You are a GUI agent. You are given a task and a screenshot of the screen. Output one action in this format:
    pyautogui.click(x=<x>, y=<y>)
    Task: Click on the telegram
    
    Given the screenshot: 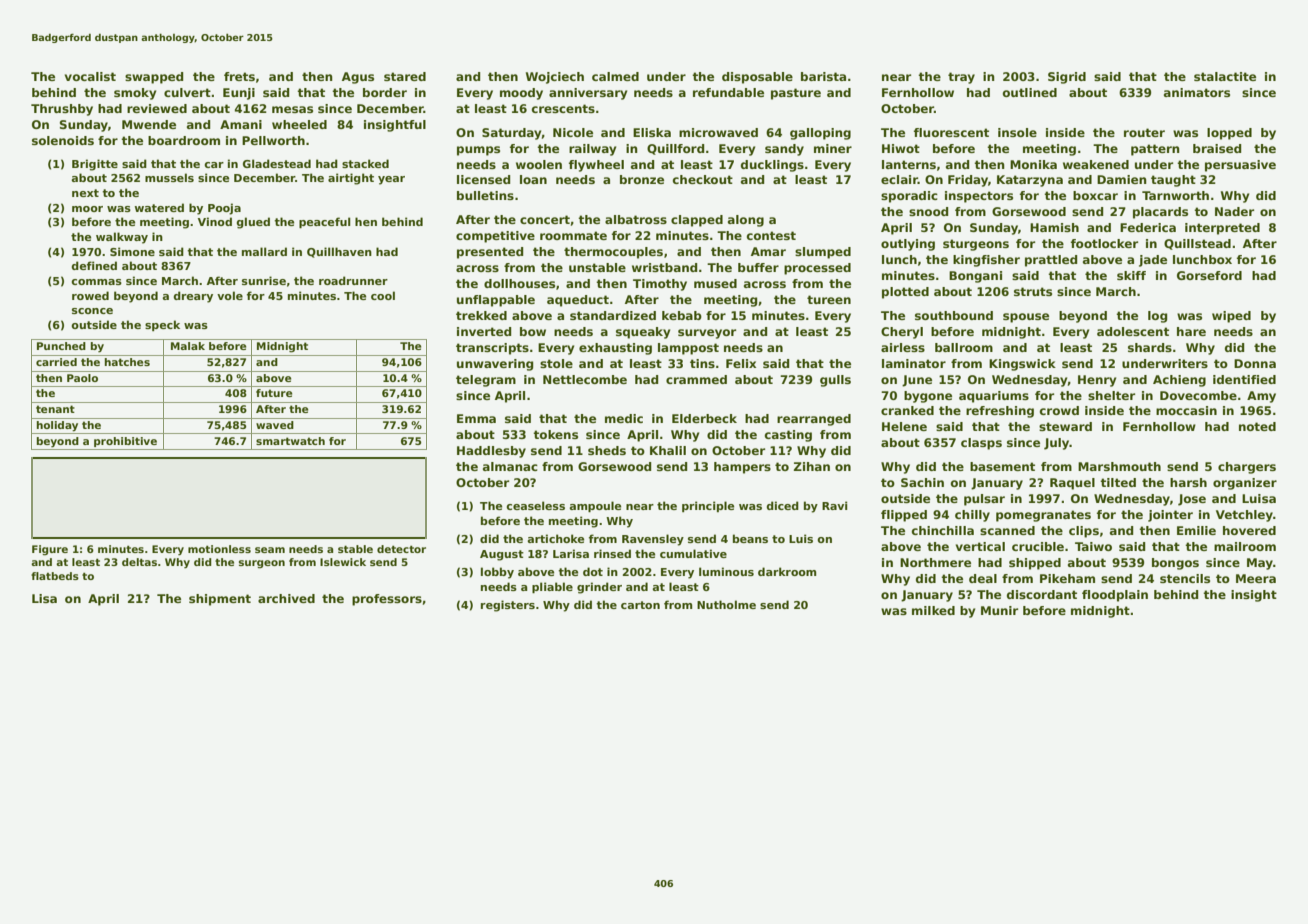 What is the action you would take?
    pyautogui.click(x=486, y=381)
